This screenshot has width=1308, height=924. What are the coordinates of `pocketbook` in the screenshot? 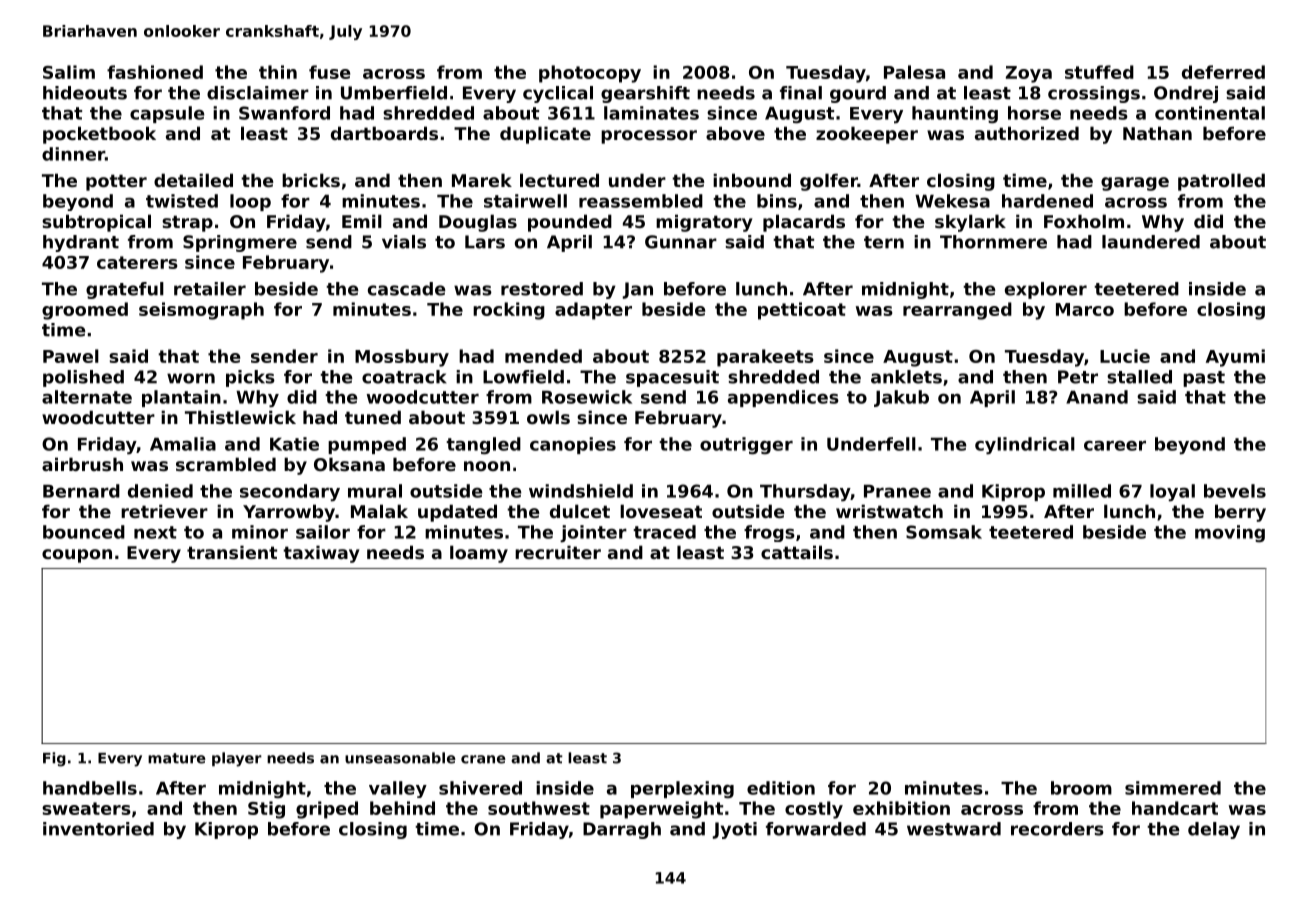 It's located at (99, 135).
